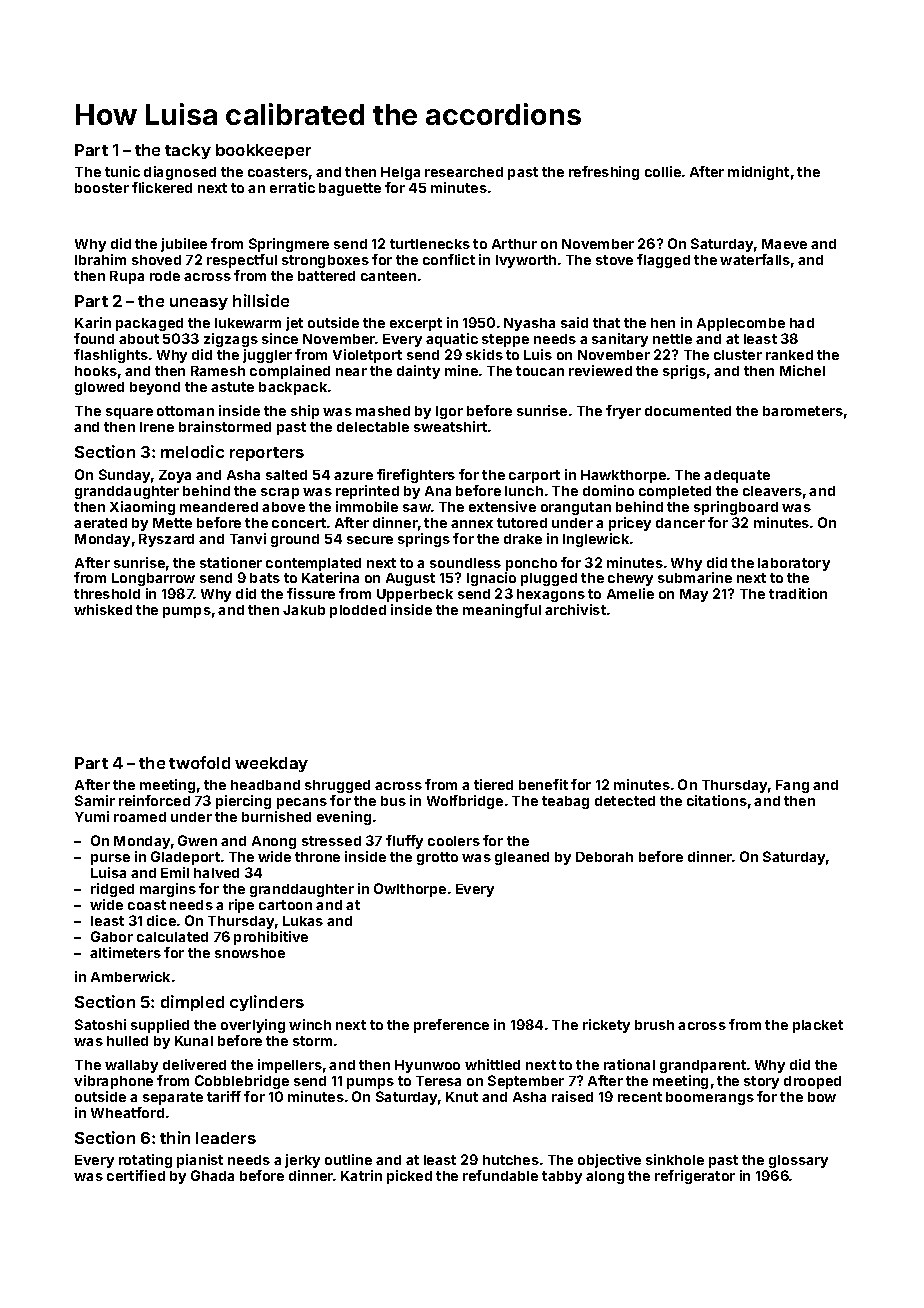 The width and height of the page is (924, 1308). What do you see at coordinates (609, 1161) in the page?
I see `objective` at bounding box center [609, 1161].
